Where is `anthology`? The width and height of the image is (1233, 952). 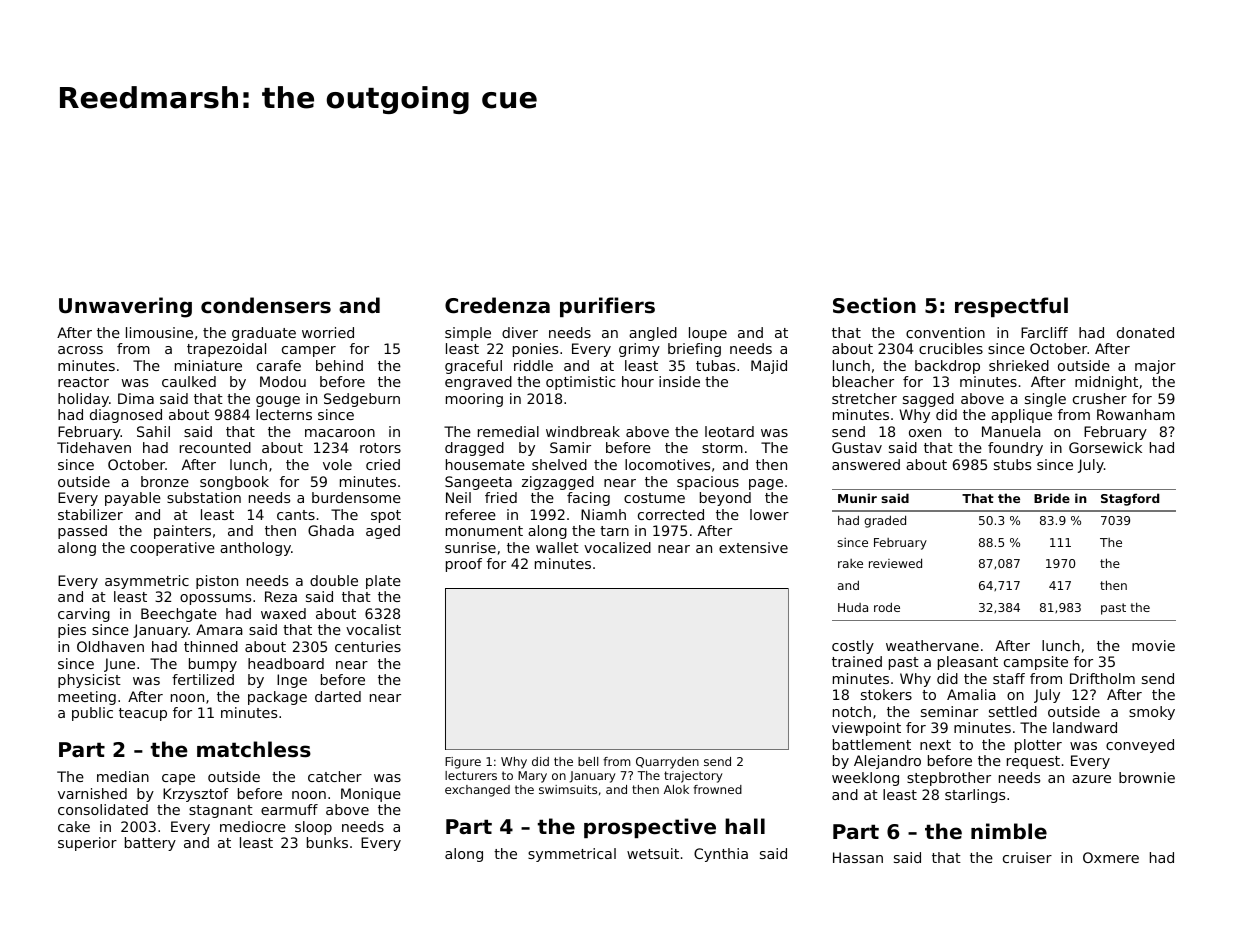
anthology is located at coordinates (255, 549).
